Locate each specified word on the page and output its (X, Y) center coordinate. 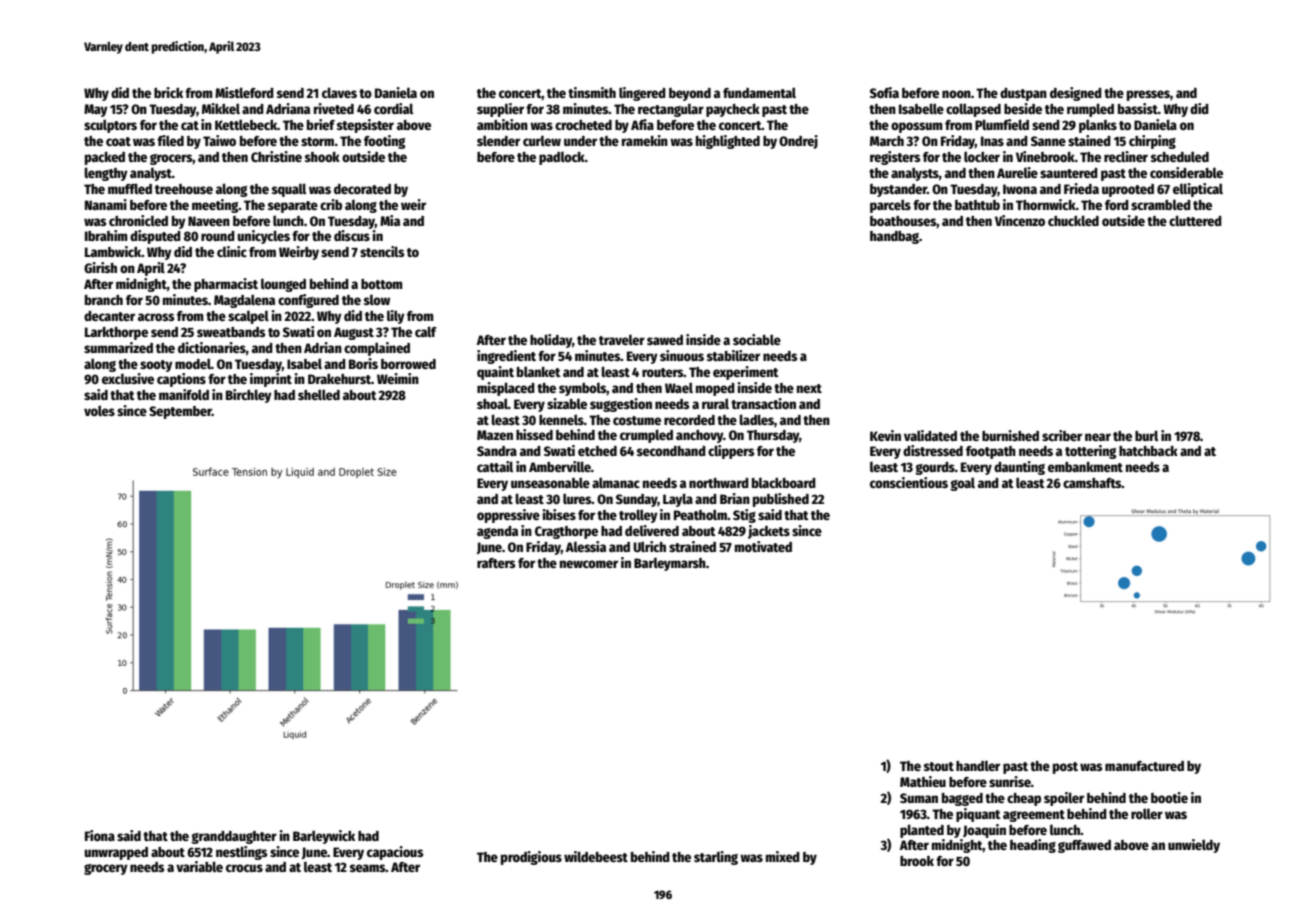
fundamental (759, 92)
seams (368, 868)
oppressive (508, 516)
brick (168, 92)
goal (962, 484)
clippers (731, 452)
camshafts (1092, 483)
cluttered (1195, 220)
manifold (184, 394)
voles (99, 410)
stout (939, 766)
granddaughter (234, 837)
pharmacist (226, 285)
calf (426, 331)
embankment (1085, 467)
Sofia (884, 92)
